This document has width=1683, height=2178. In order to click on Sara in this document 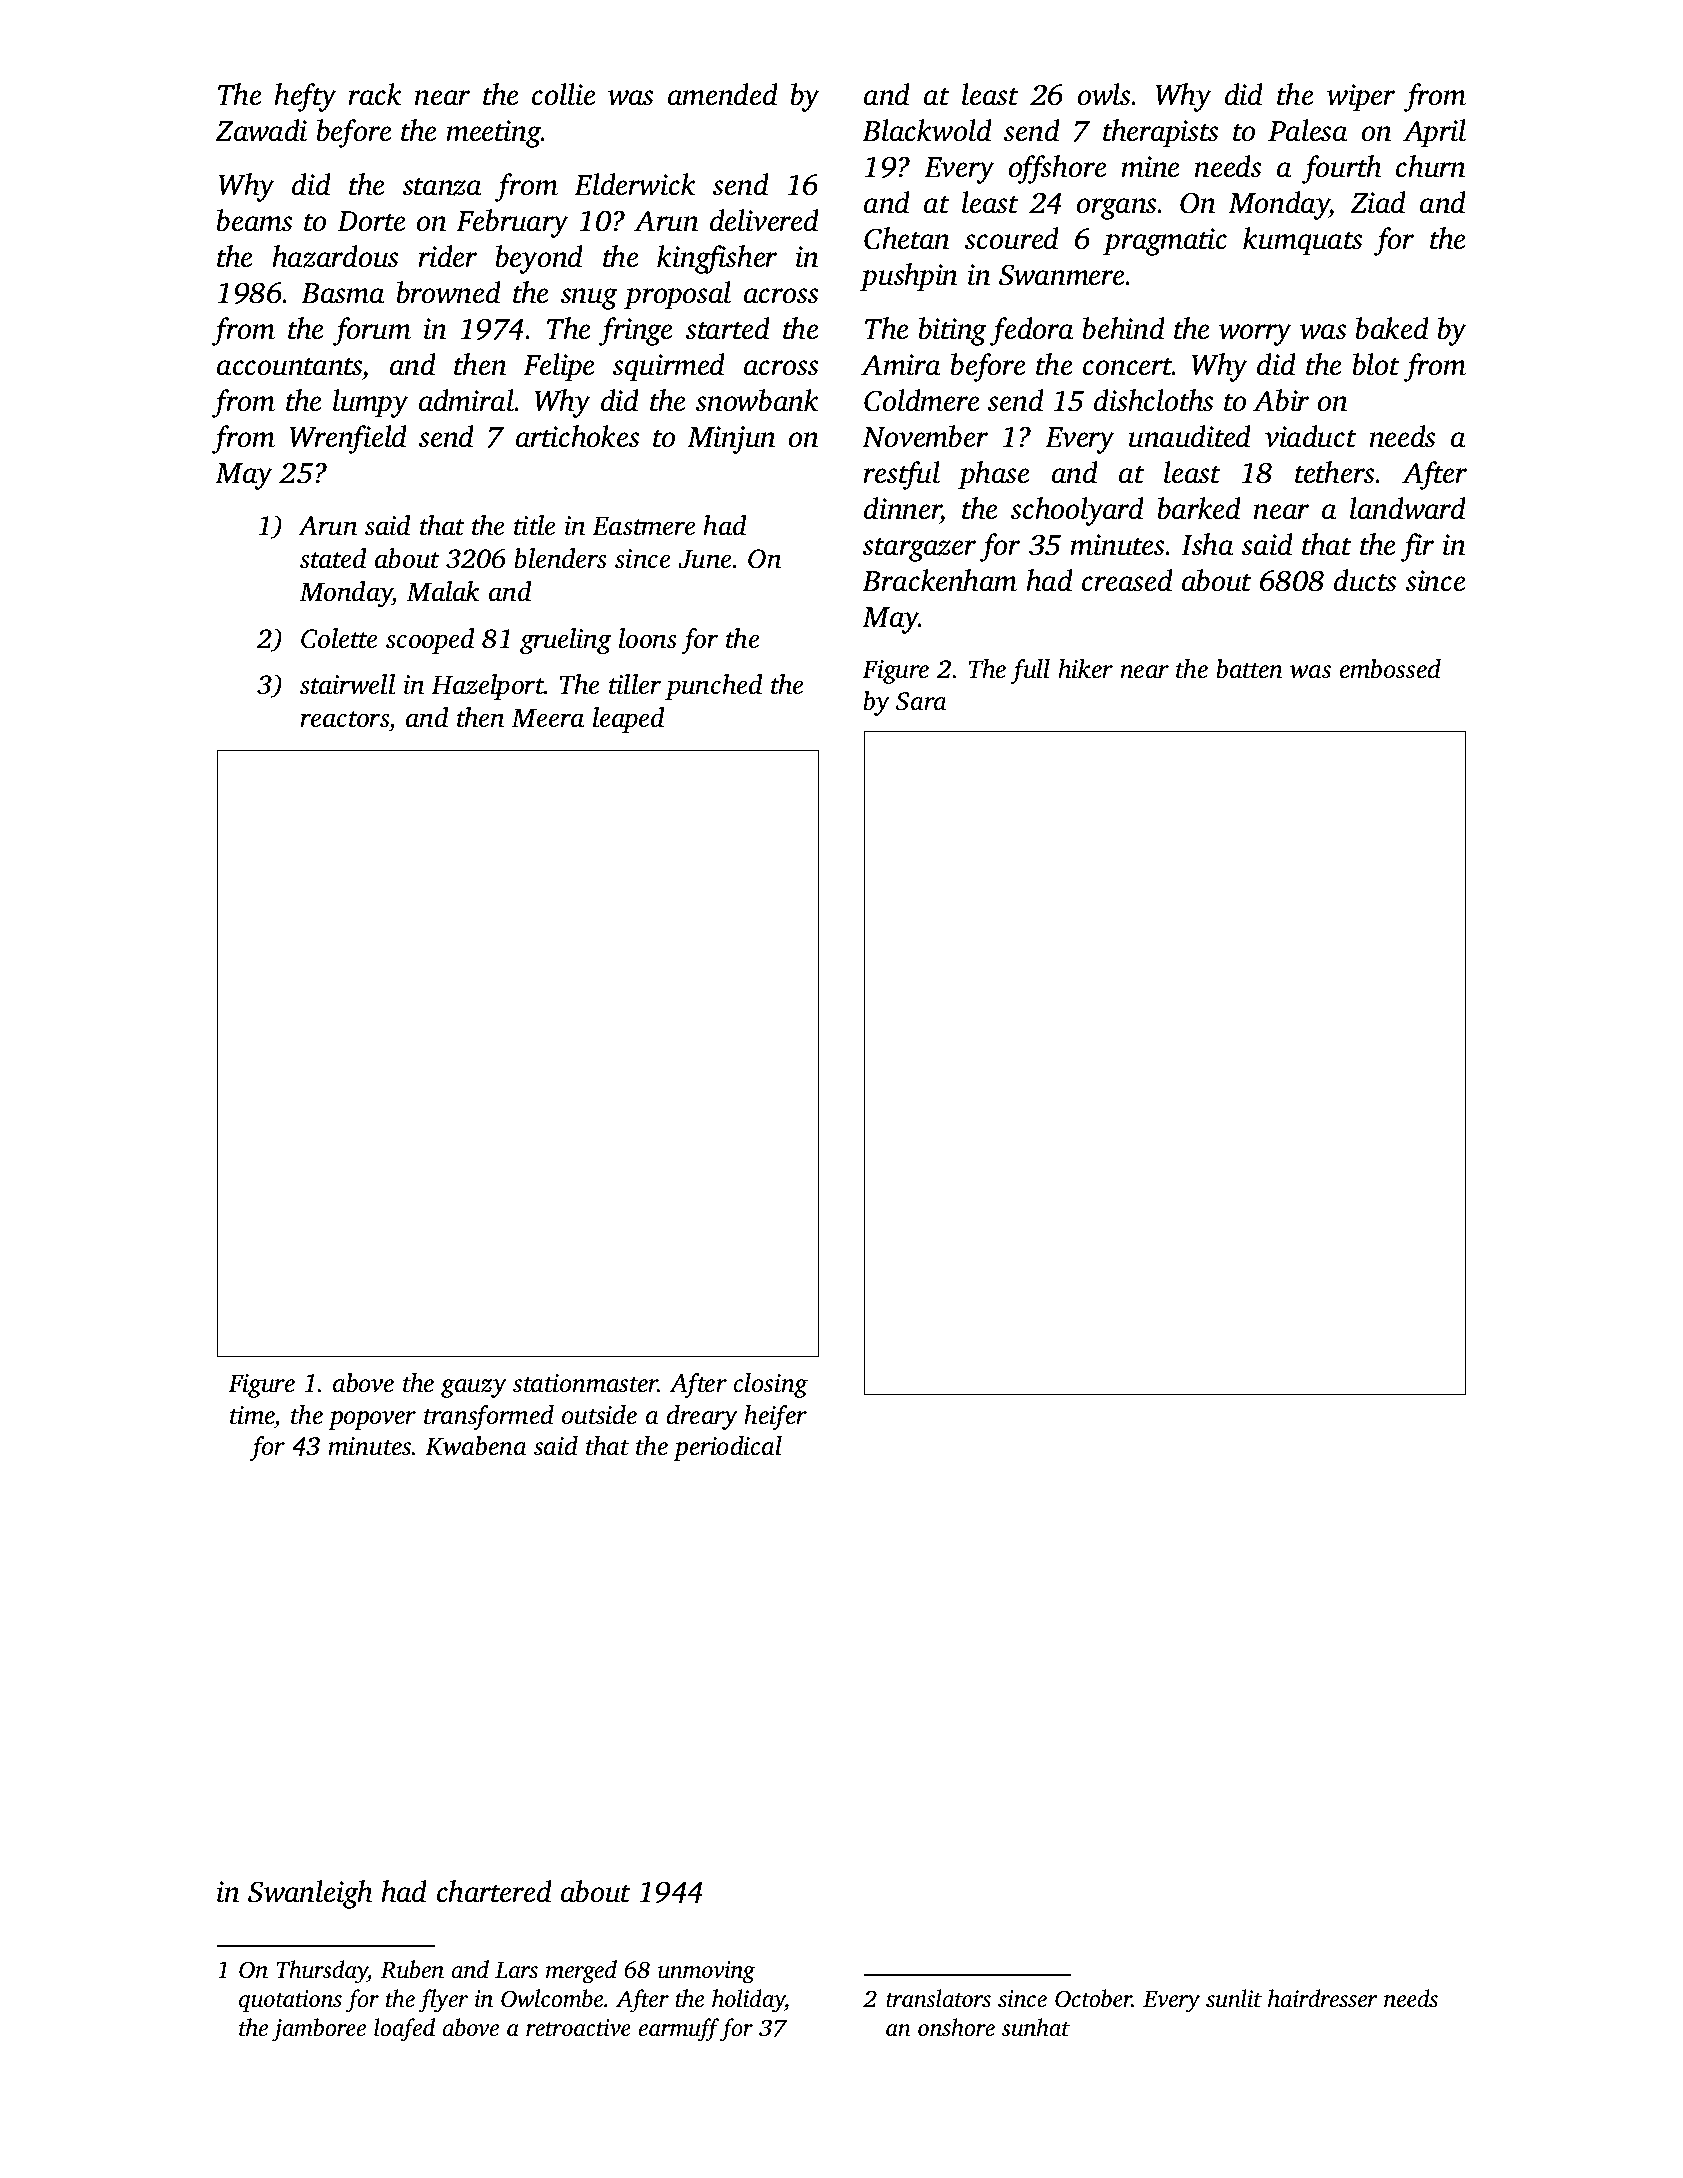, I will do `click(921, 701)`.
